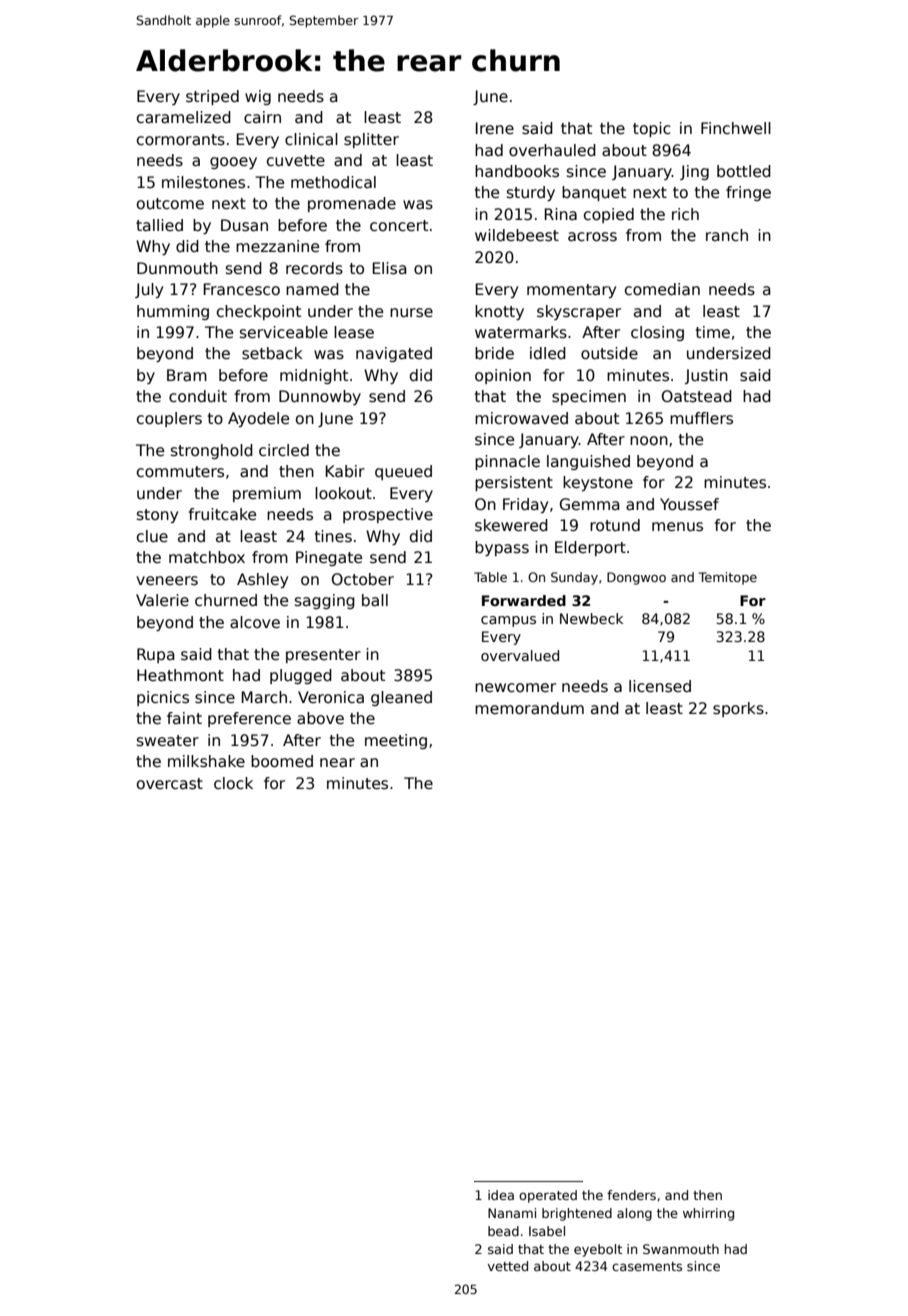 Image resolution: width=908 pixels, height=1316 pixels. I want to click on named, so click(312, 289).
